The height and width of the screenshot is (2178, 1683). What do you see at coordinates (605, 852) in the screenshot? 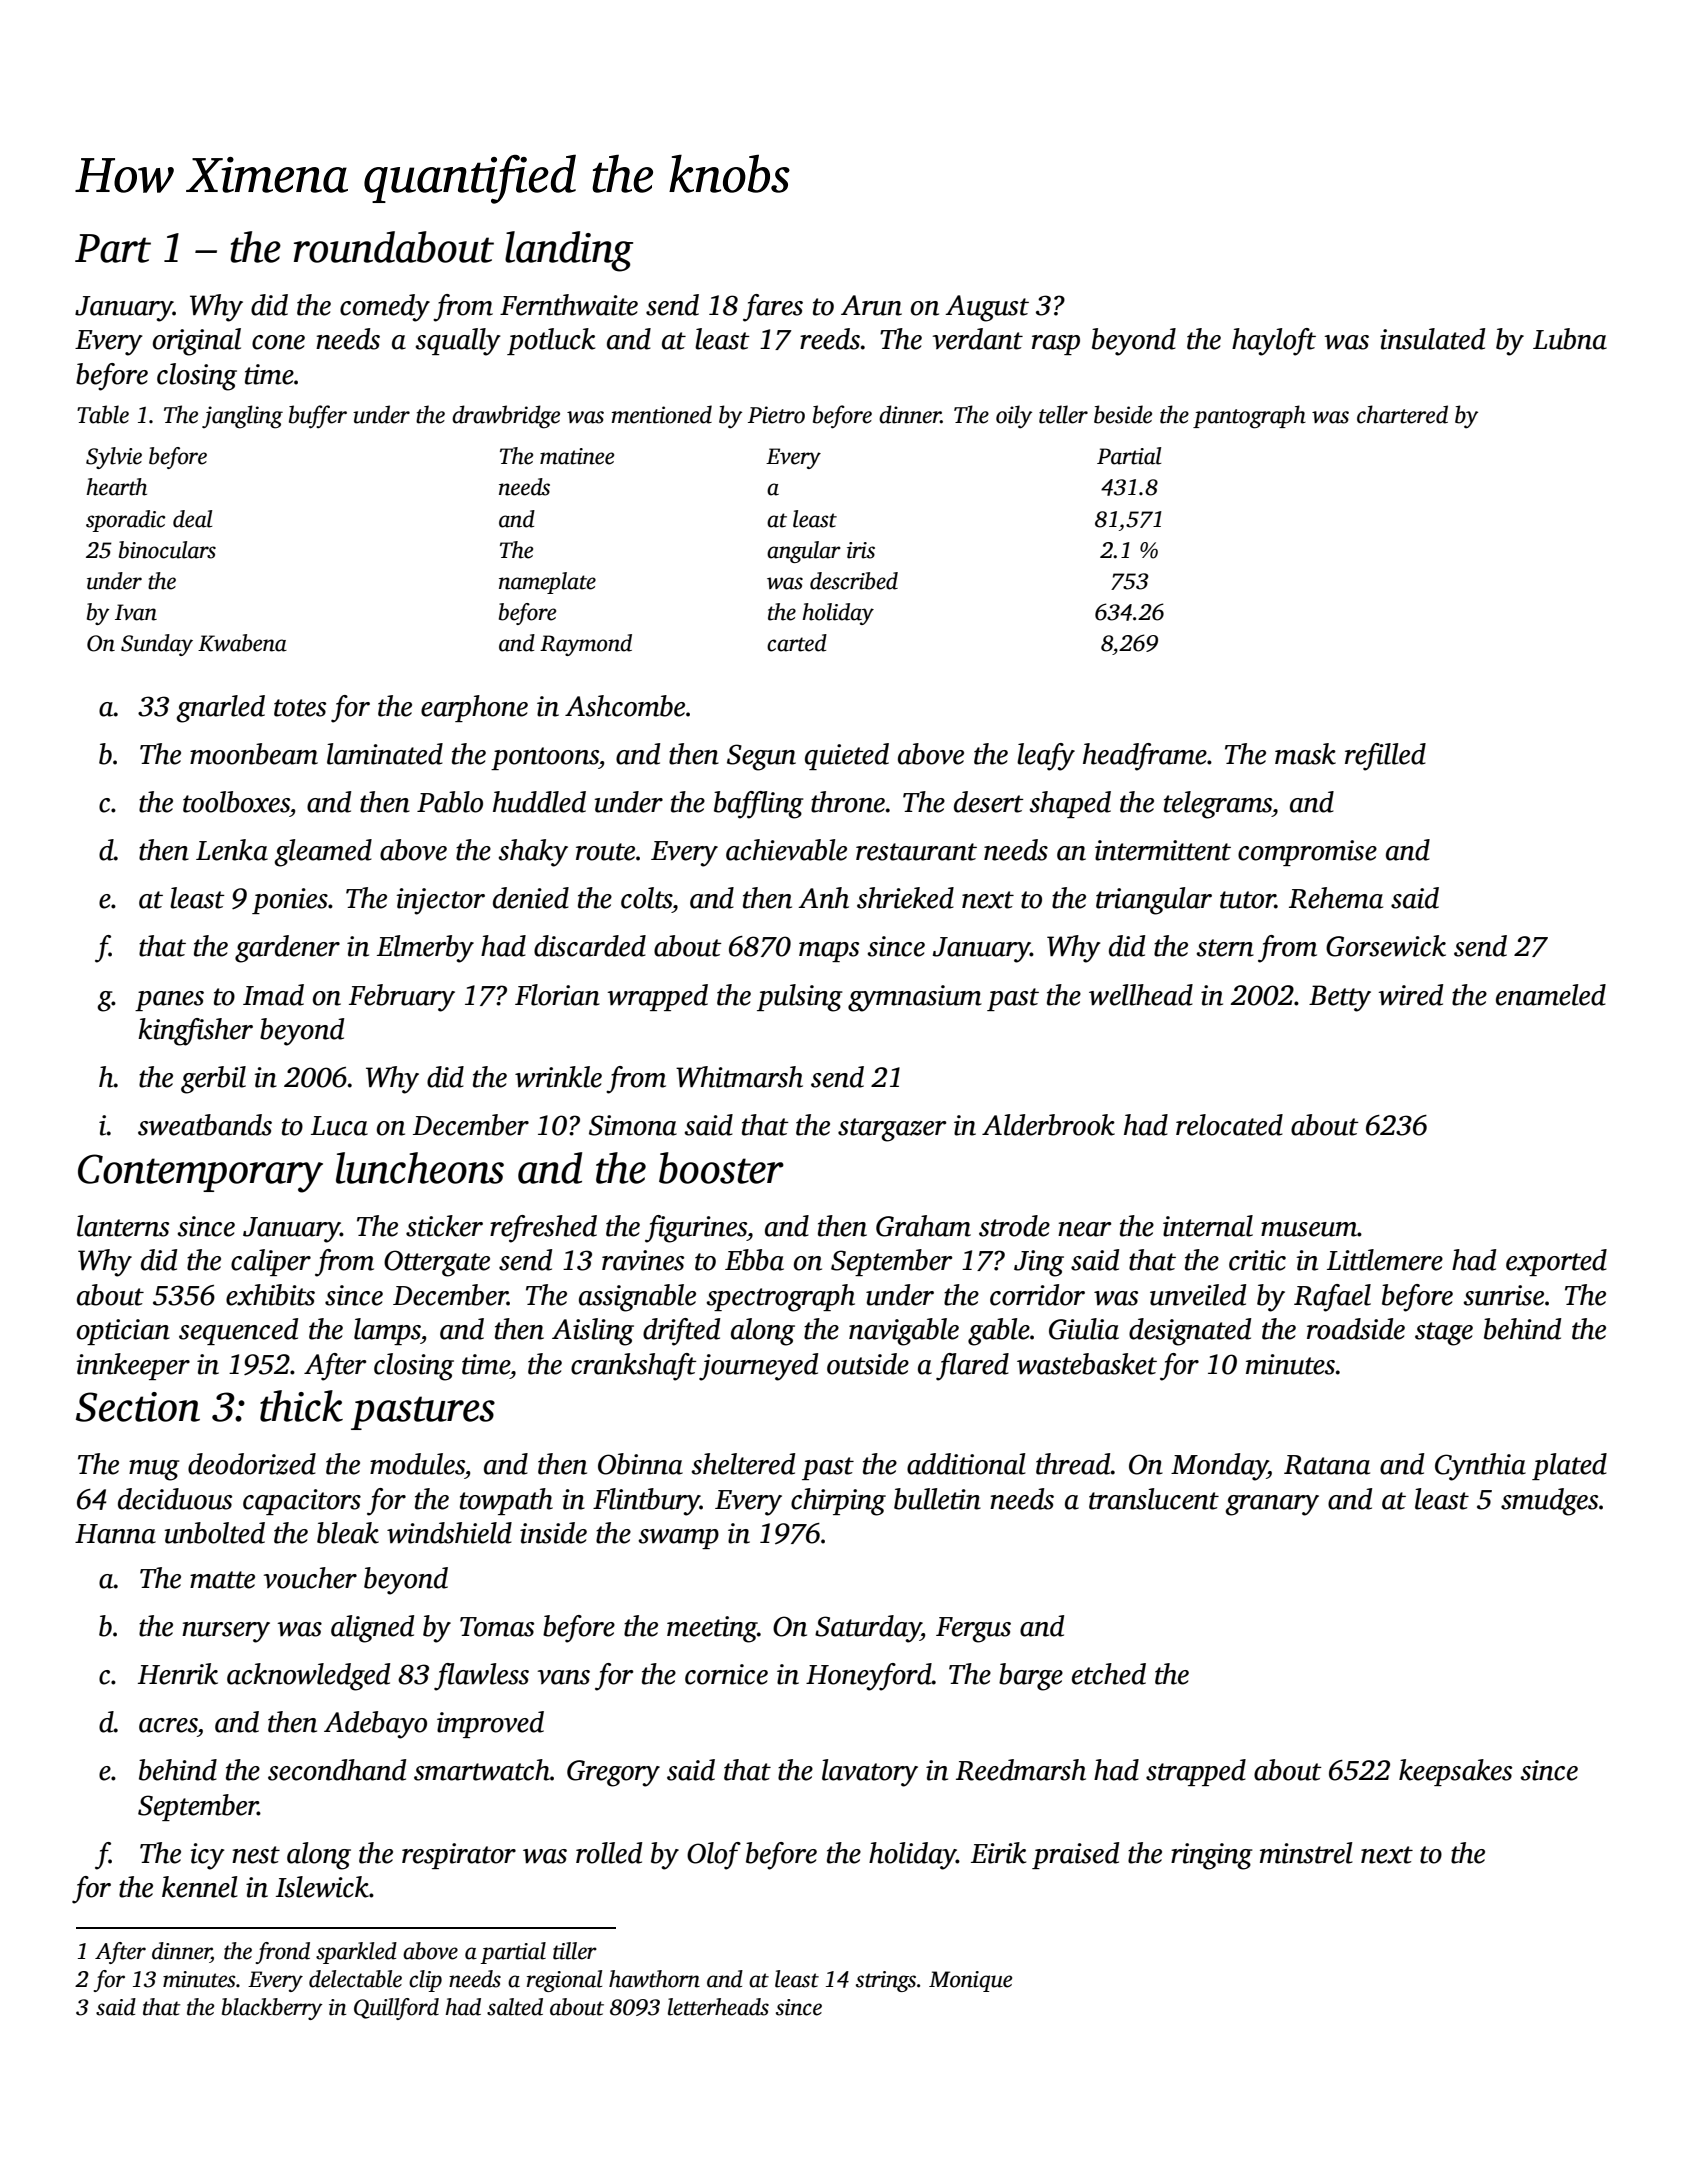
I see `route` at bounding box center [605, 852].
